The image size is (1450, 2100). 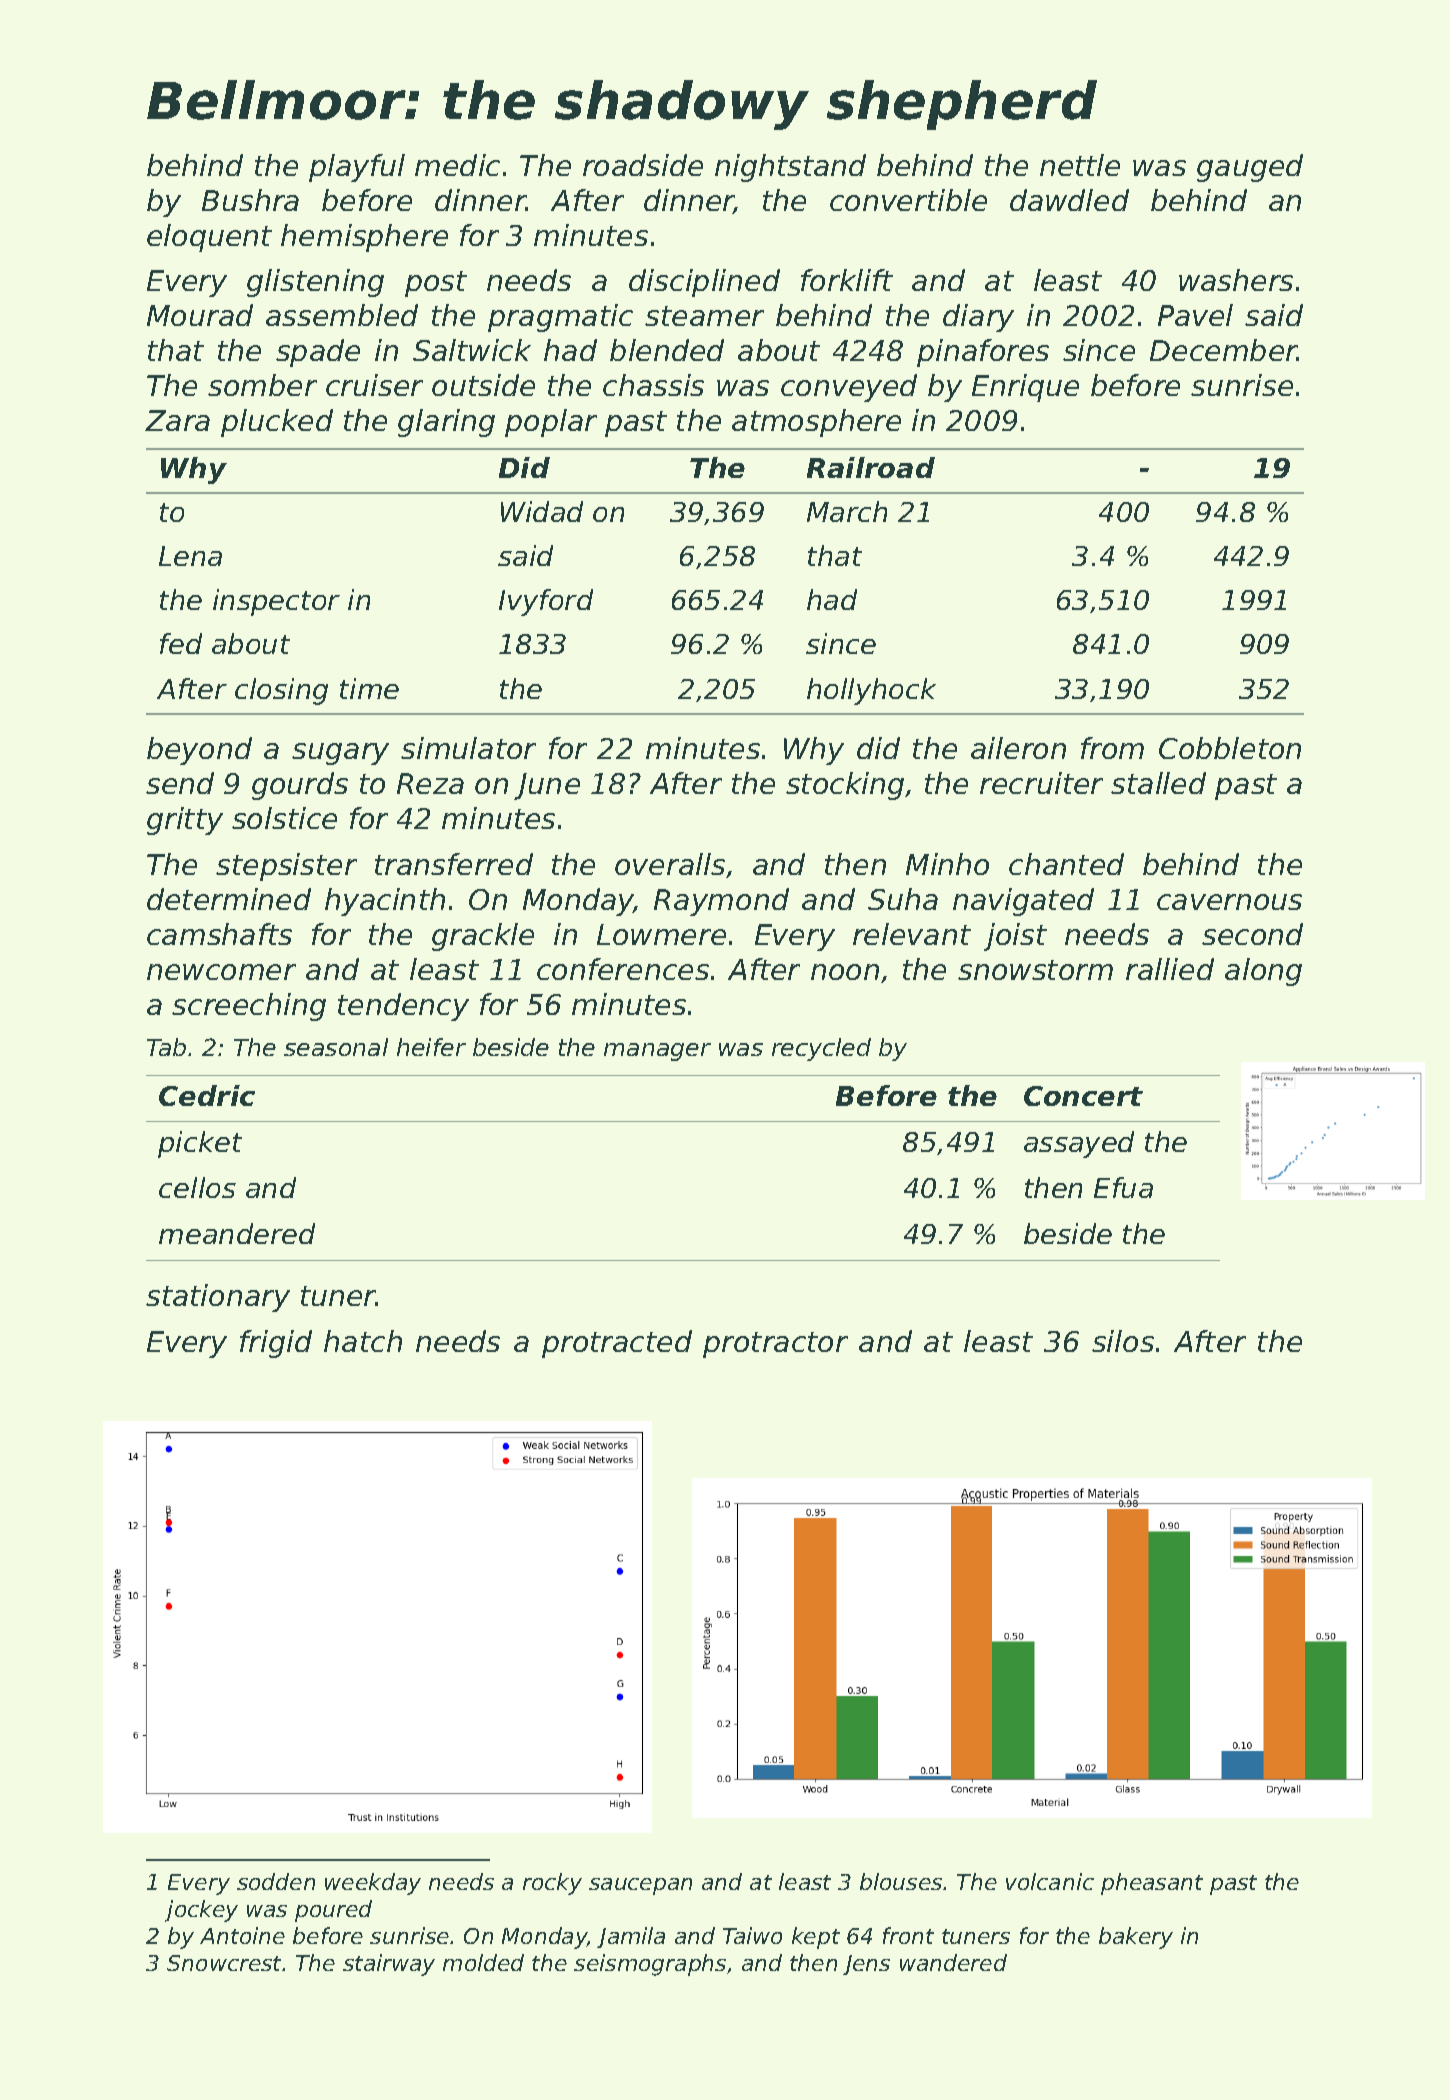 I want to click on gauged, so click(x=1250, y=168).
